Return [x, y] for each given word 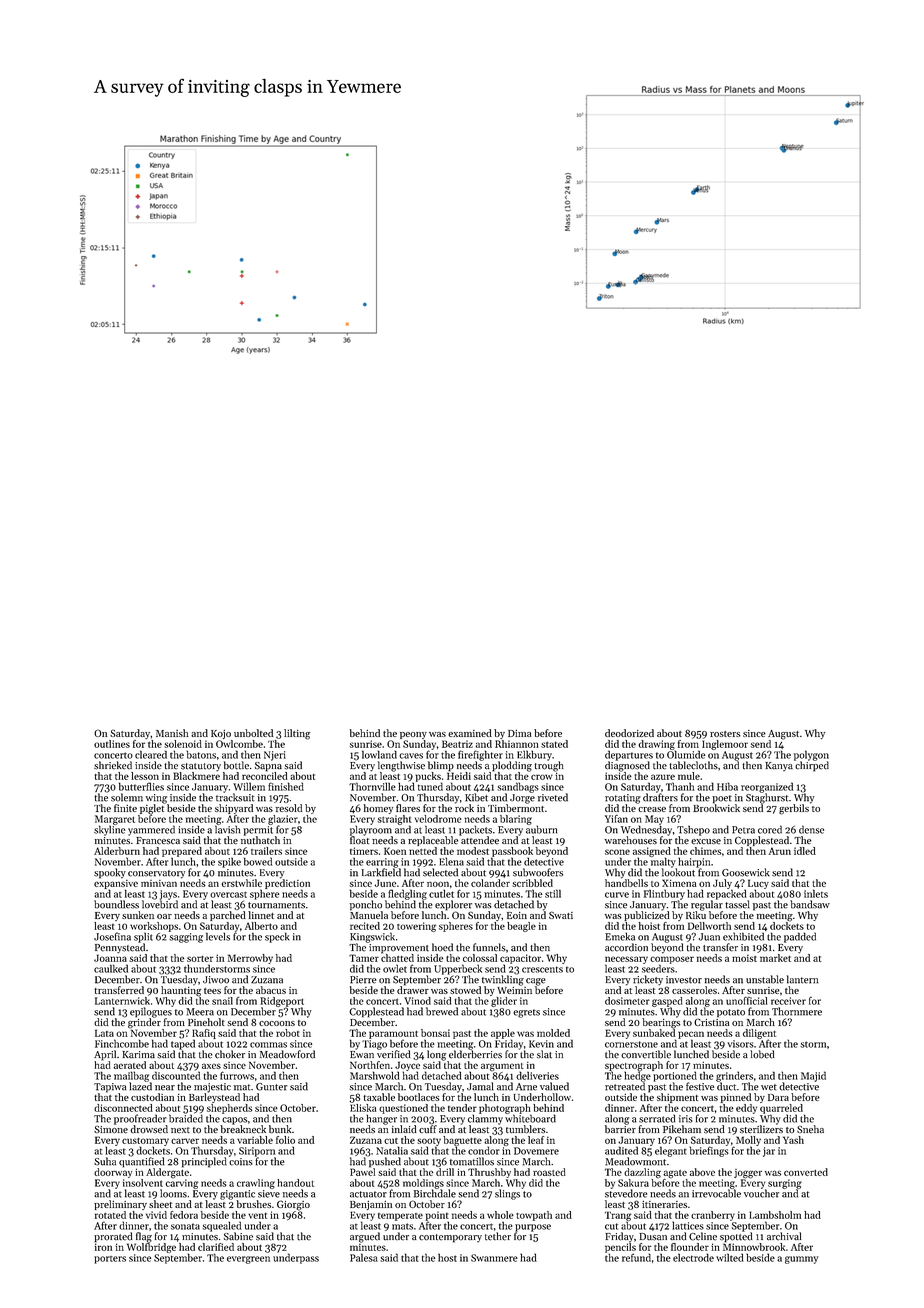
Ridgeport [282, 1002]
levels [218, 936]
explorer [453, 905]
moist [744, 958]
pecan [691, 1035]
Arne [526, 1087]
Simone [111, 1130]
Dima [519, 733]
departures [629, 755]
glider [504, 1002]
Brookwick [716, 808]
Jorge [522, 799]
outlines [112, 744]
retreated [625, 1086]
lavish [227, 829]
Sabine [238, 1236]
